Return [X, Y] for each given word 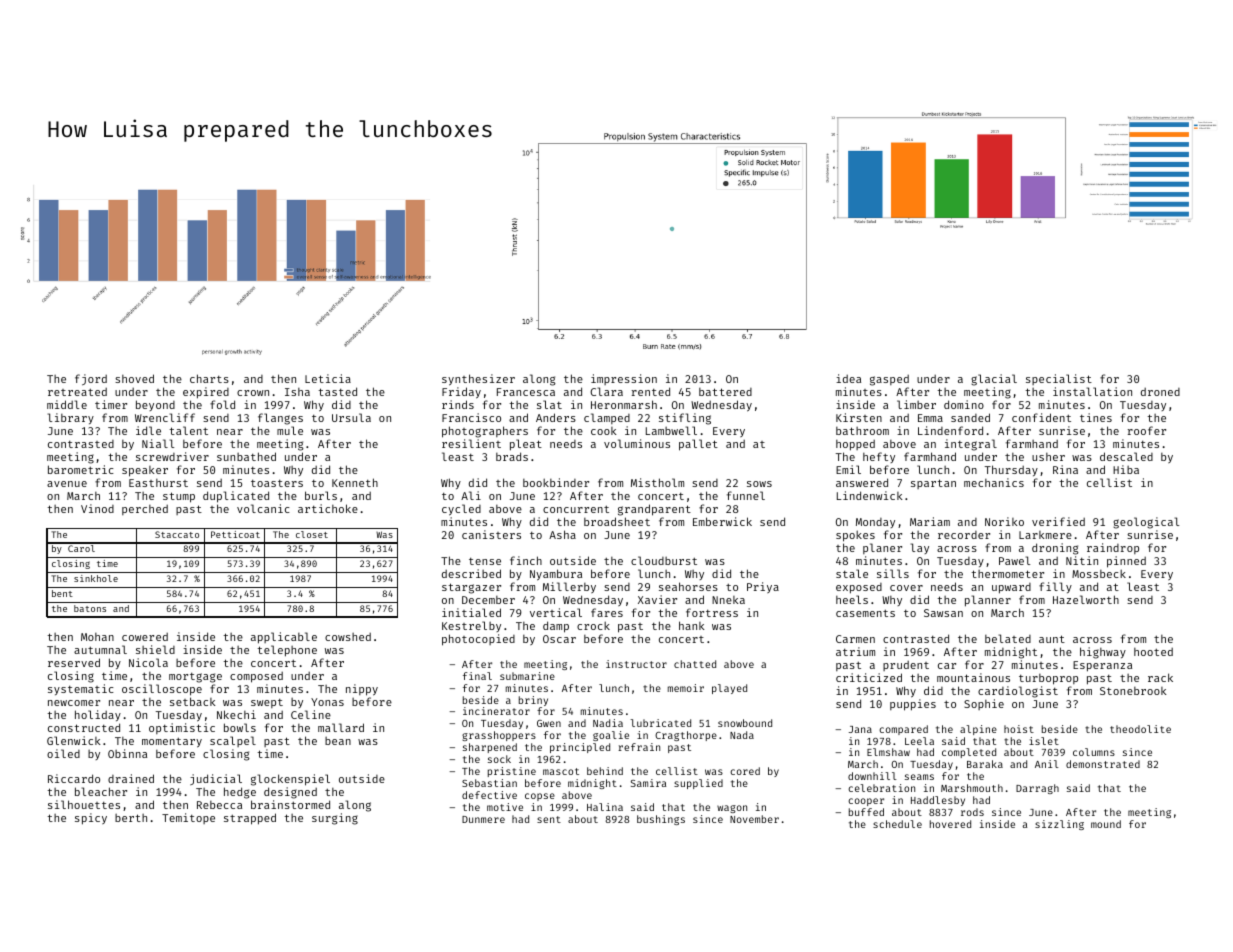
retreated [77, 392]
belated [1008, 638]
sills [893, 573]
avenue [67, 484]
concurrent [576, 509]
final [477, 676]
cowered [145, 637]
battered [725, 392]
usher [1048, 457]
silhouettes [84, 804]
